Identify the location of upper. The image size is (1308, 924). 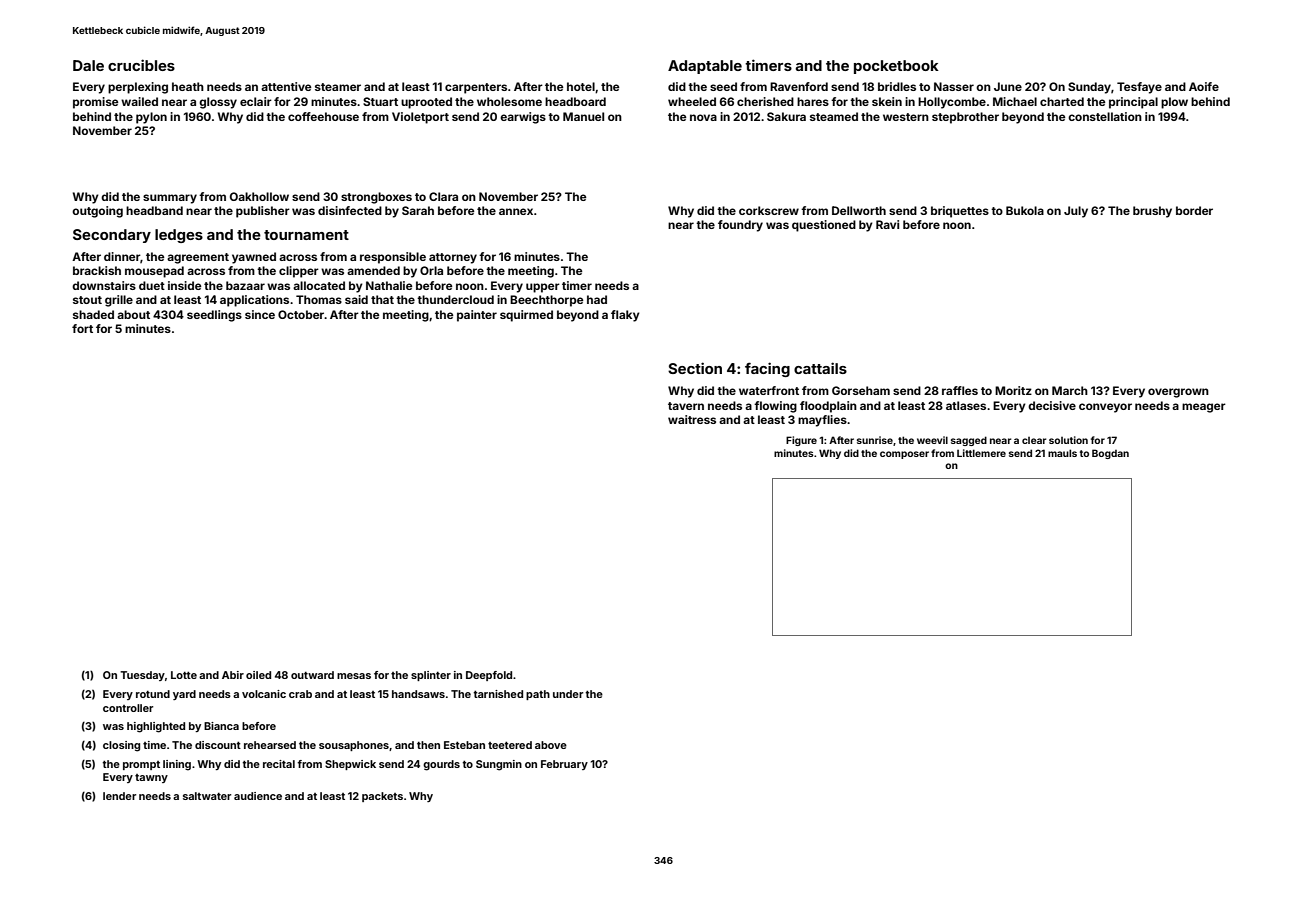
(543, 288).
